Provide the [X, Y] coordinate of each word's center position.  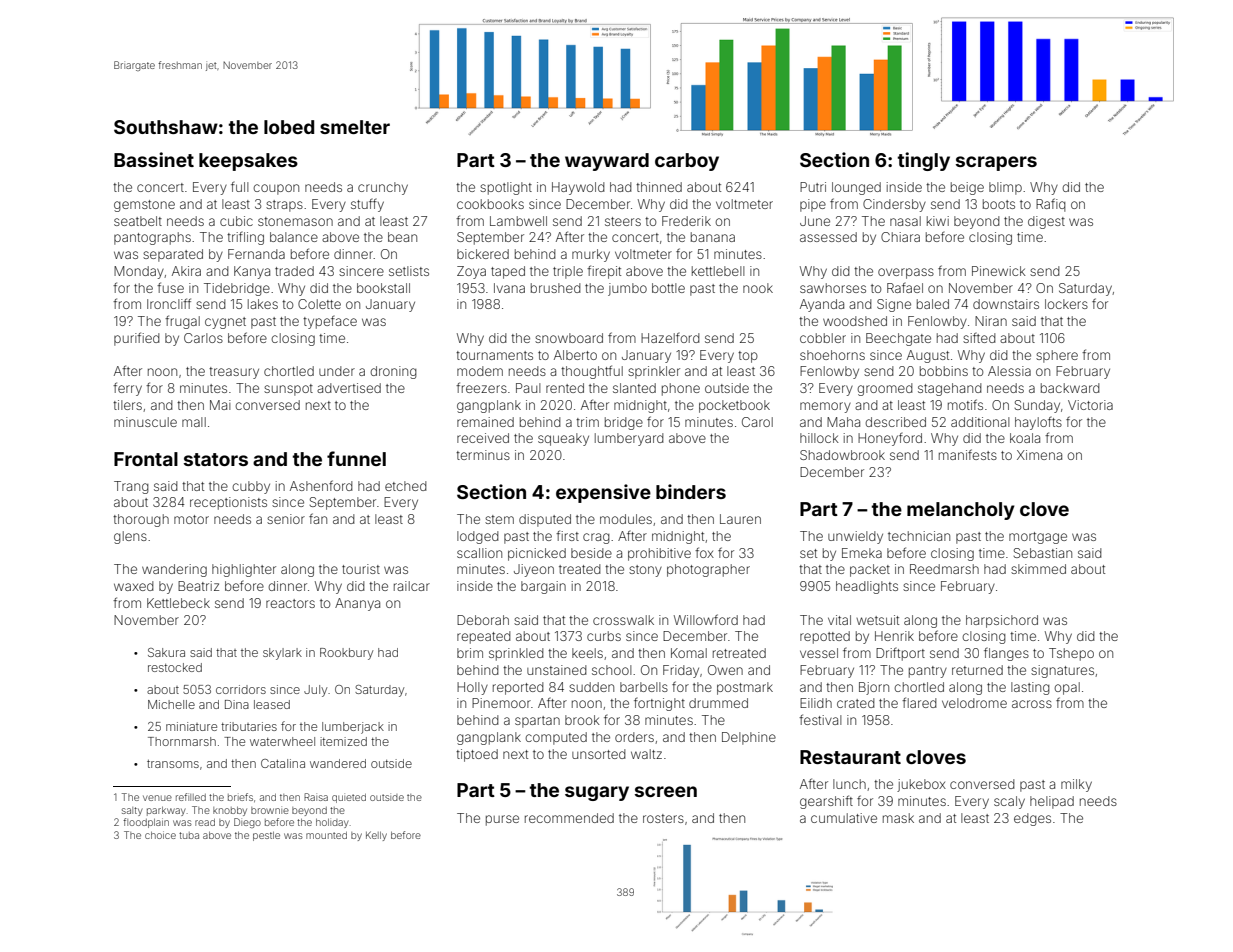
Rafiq [1051, 205]
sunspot [288, 390]
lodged [478, 537]
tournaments [494, 355]
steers [623, 221]
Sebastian [1043, 553]
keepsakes [248, 162]
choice [160, 835]
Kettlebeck [178, 603]
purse [502, 820]
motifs [965, 404]
